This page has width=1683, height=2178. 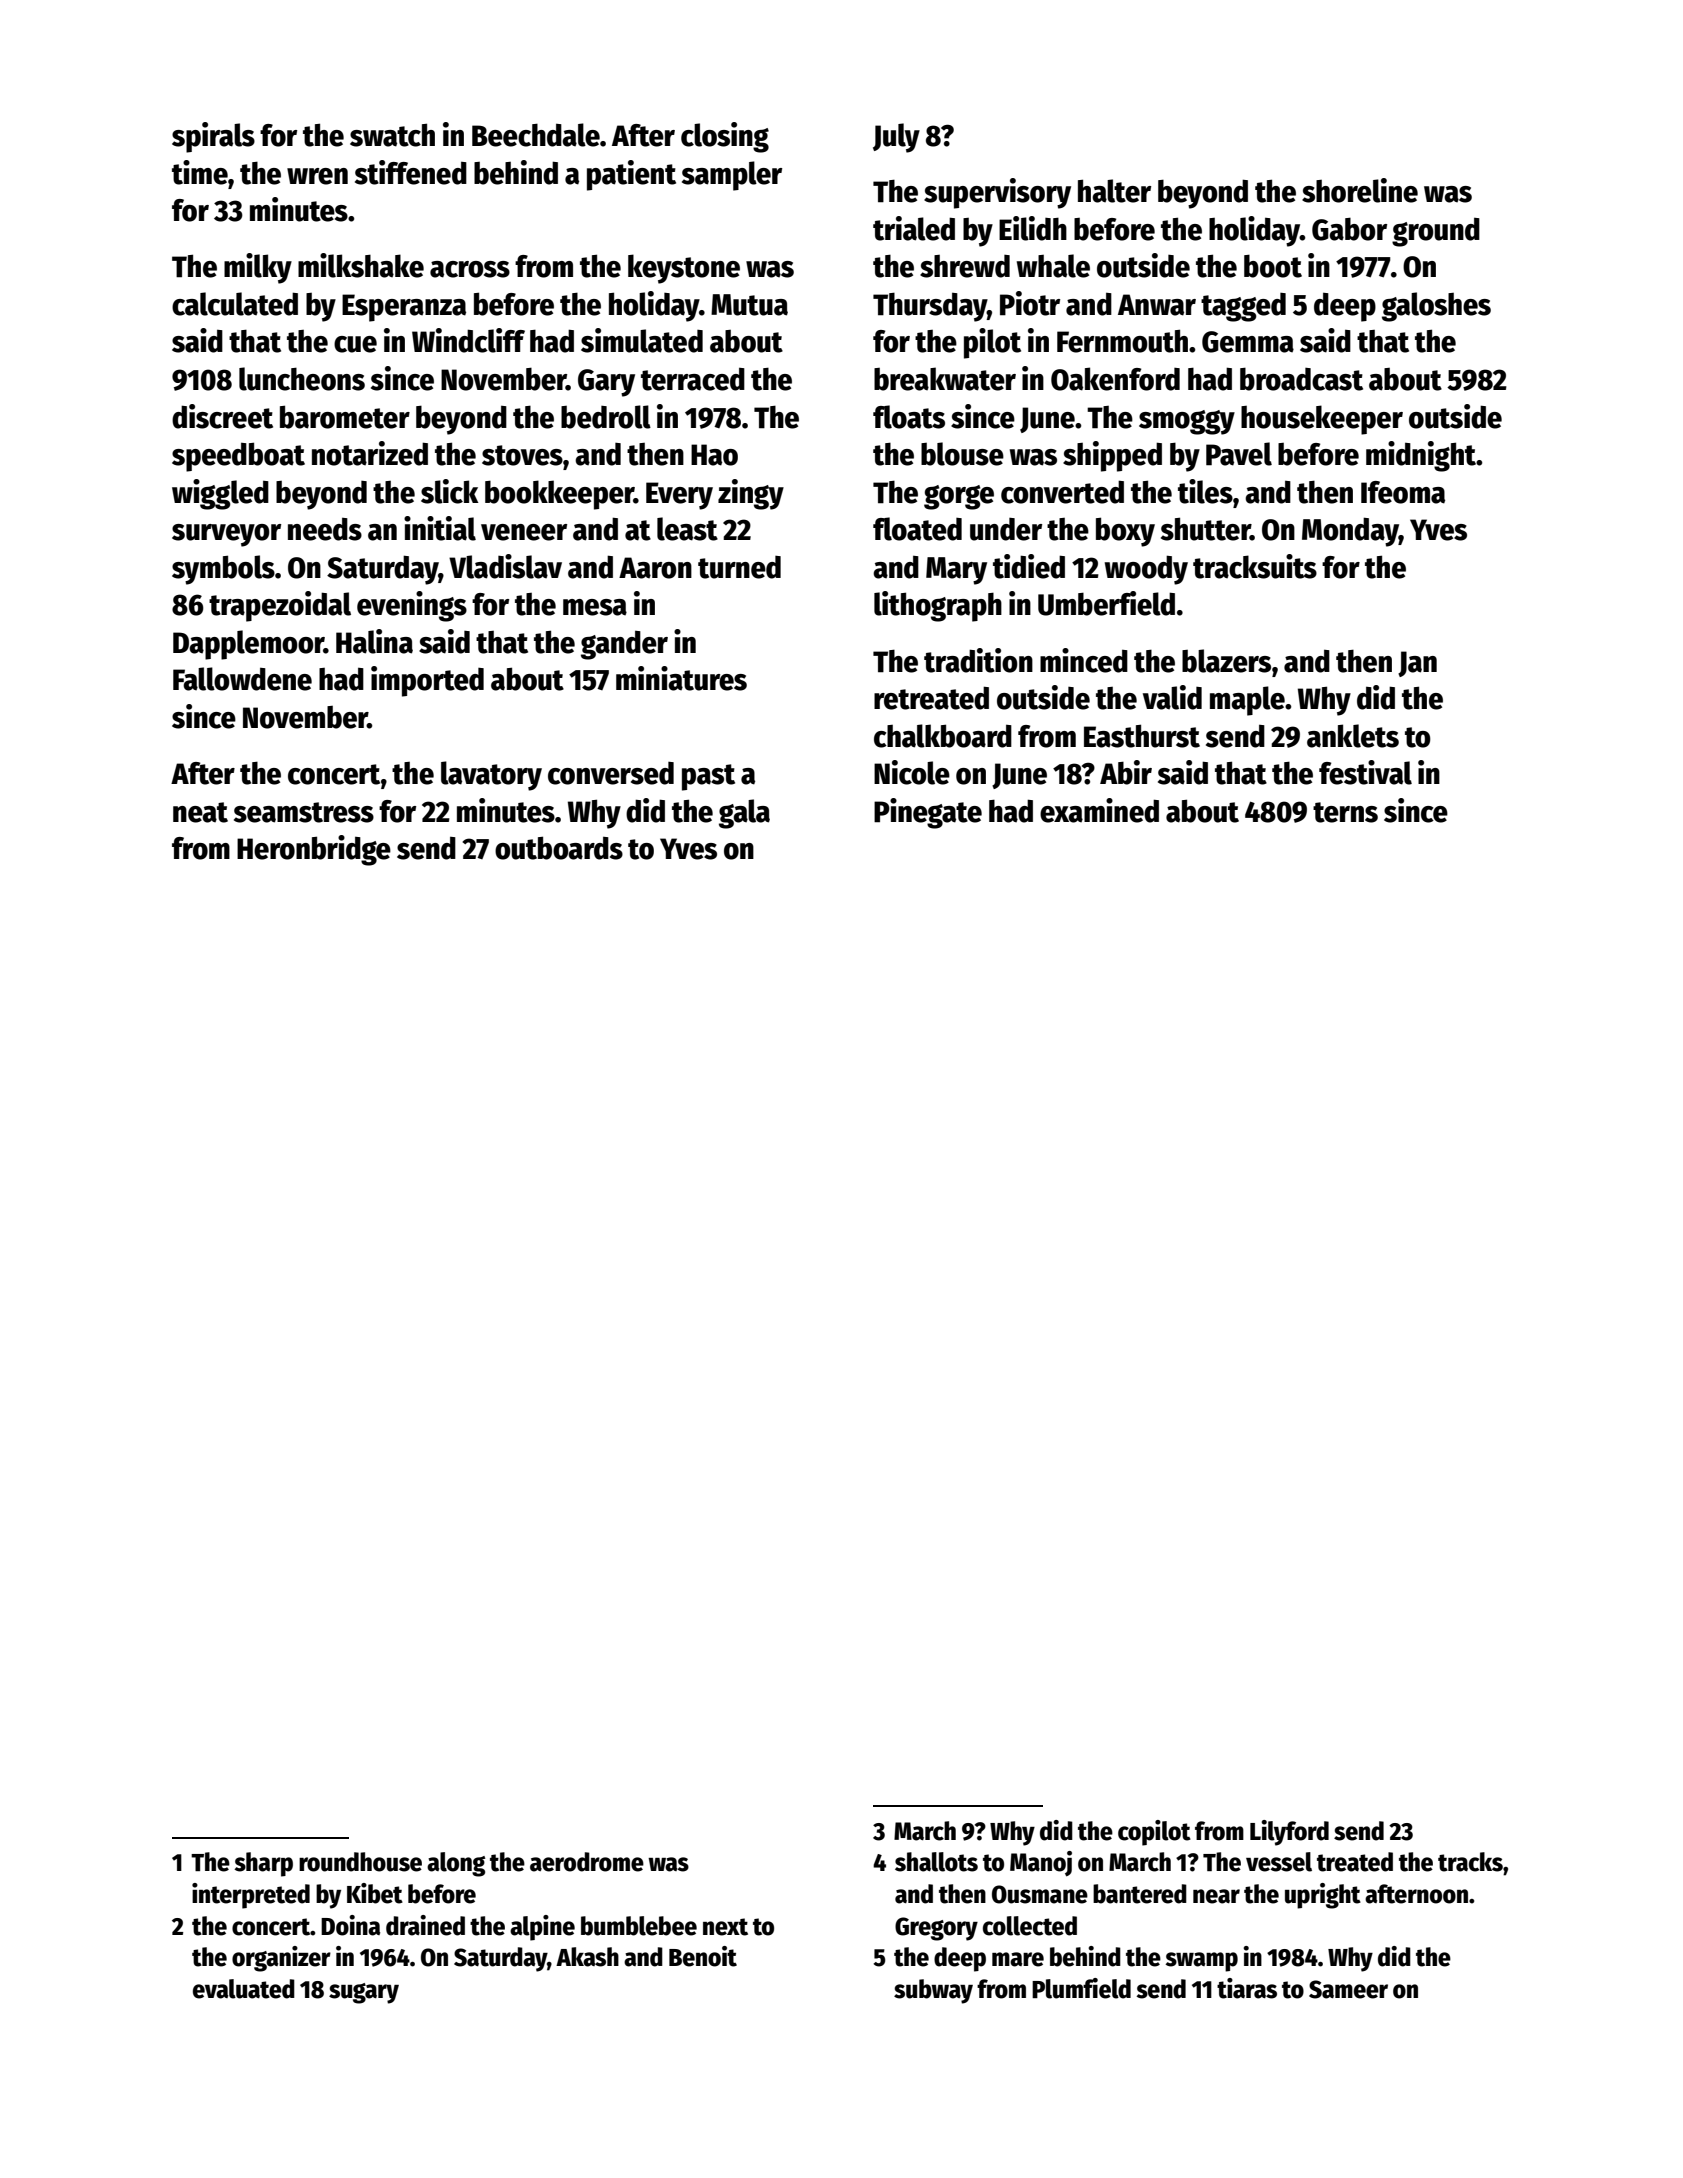 I want to click on gala, so click(x=744, y=814).
